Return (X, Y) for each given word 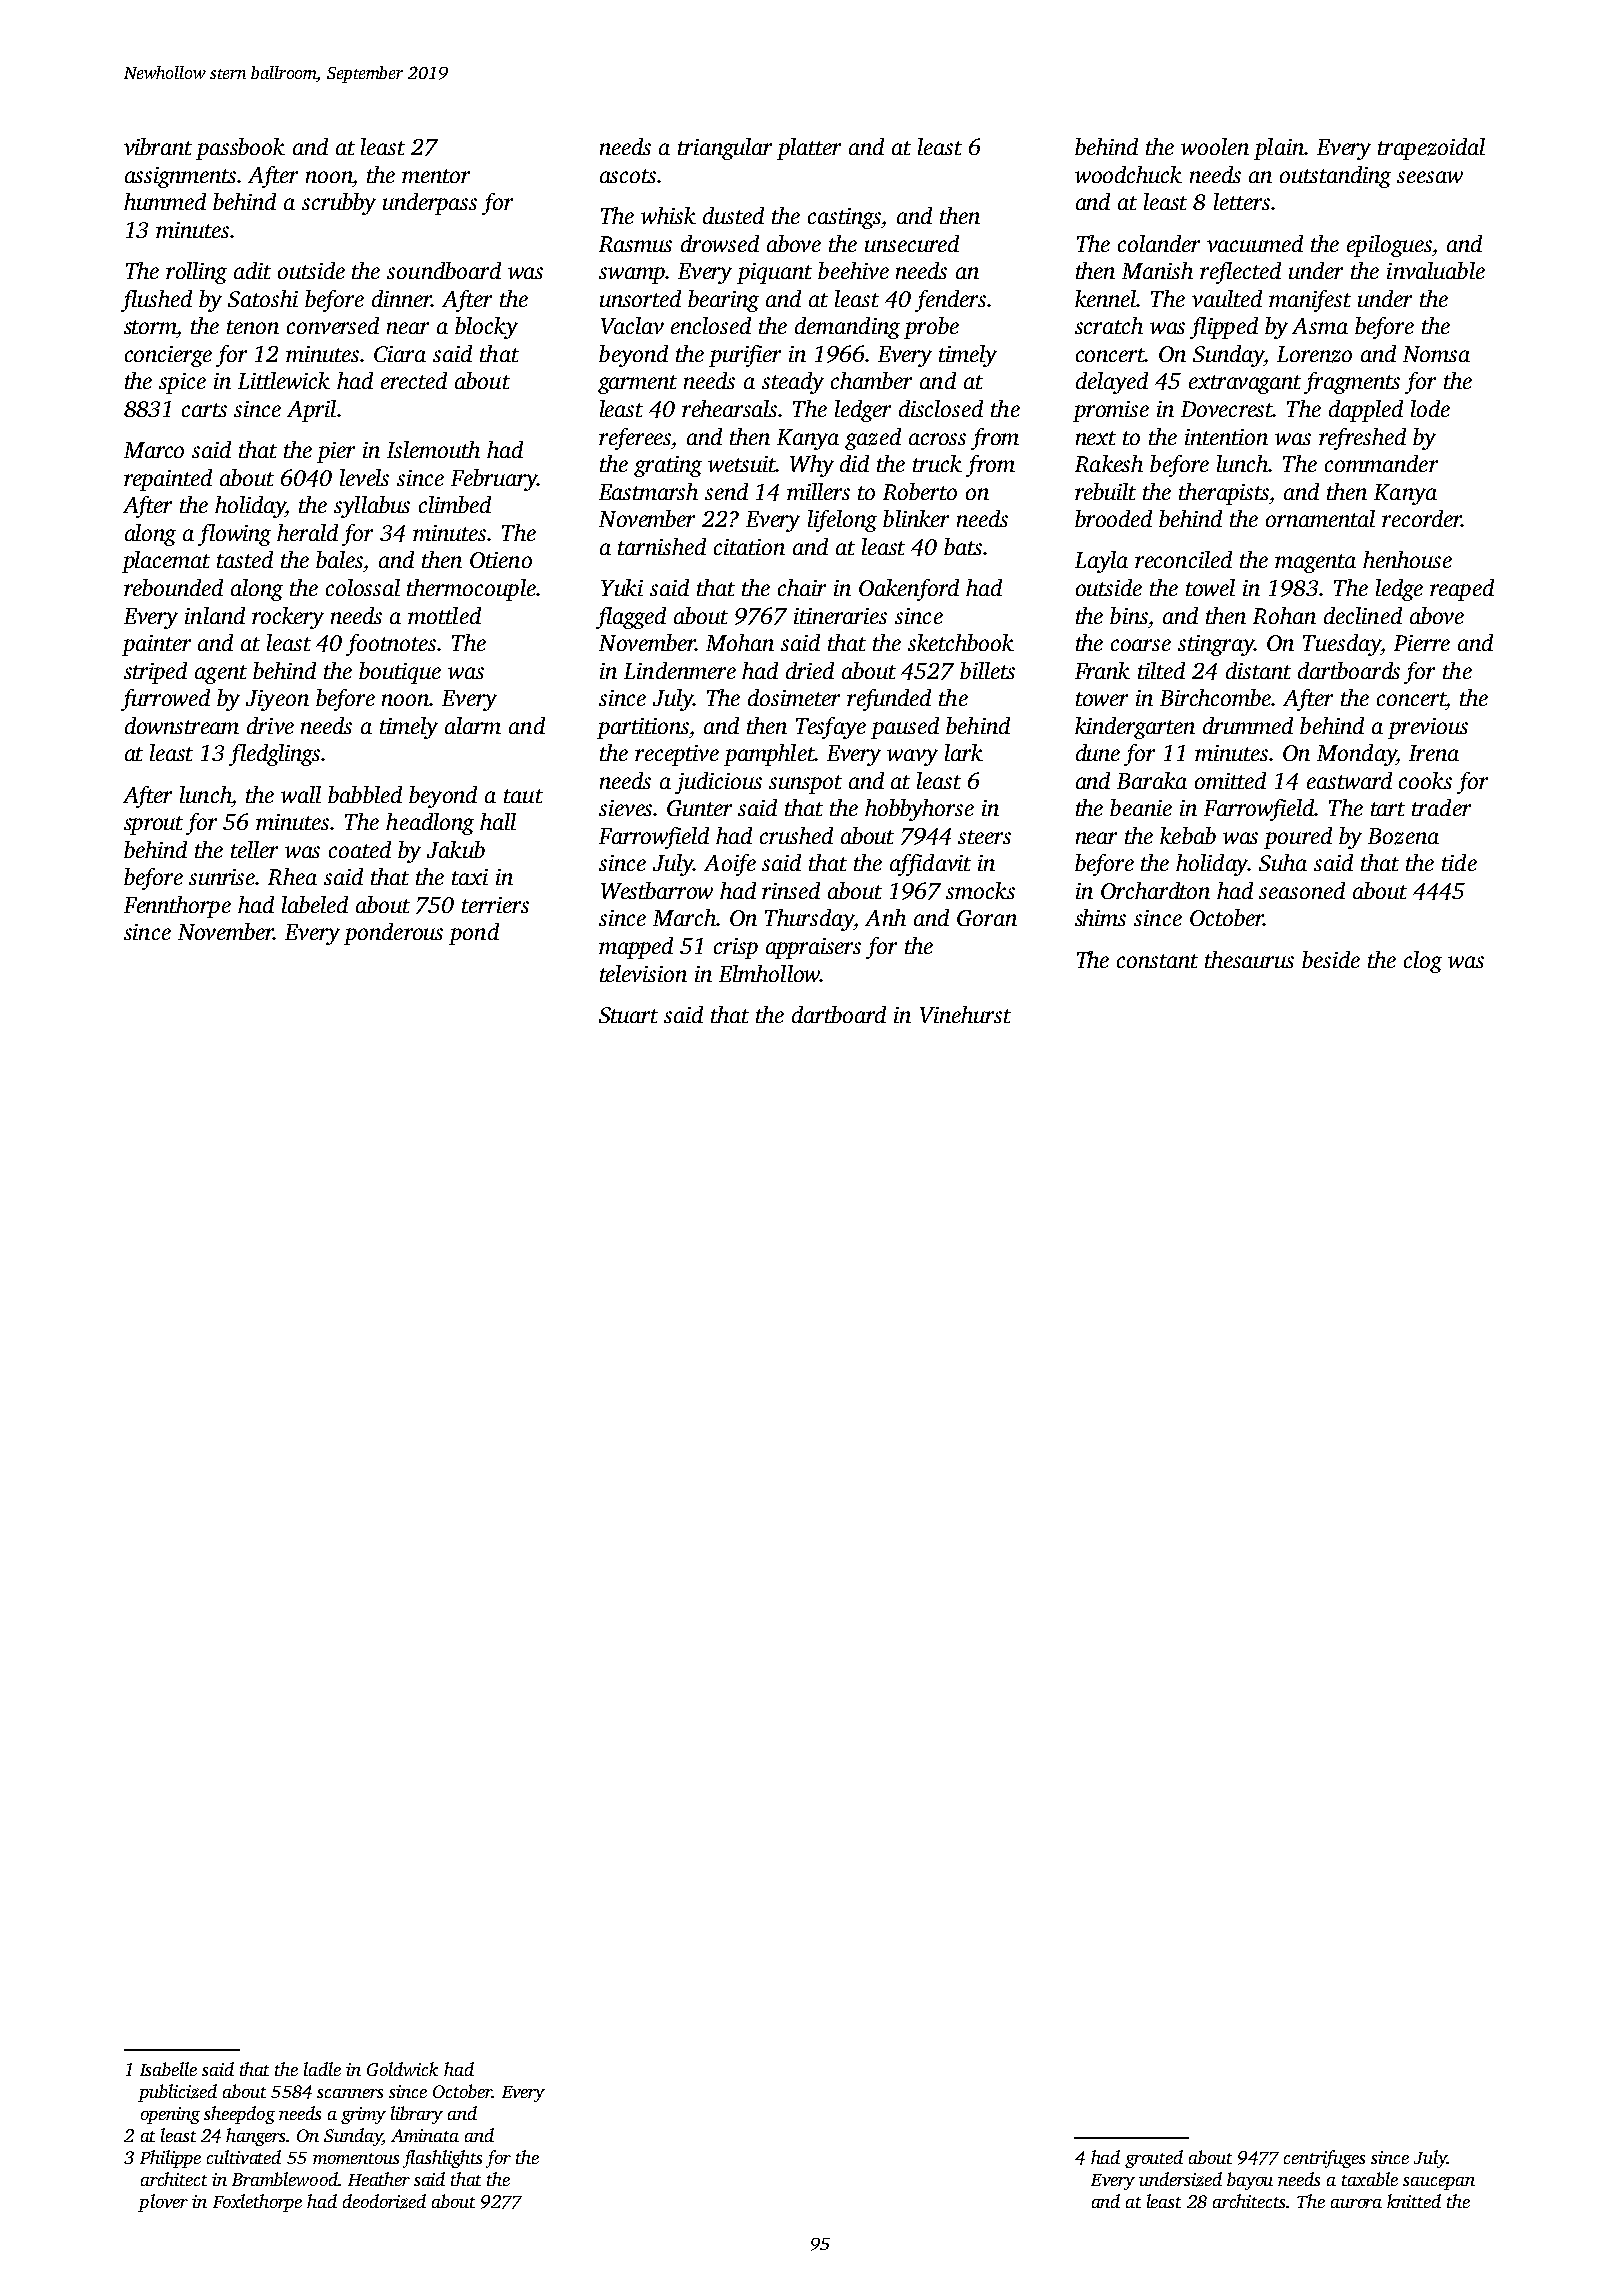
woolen (1215, 146)
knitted (1414, 2201)
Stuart (628, 1015)
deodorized (384, 2201)
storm (150, 327)
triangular (725, 149)
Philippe (170, 2159)
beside (1331, 959)
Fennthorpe (177, 907)
